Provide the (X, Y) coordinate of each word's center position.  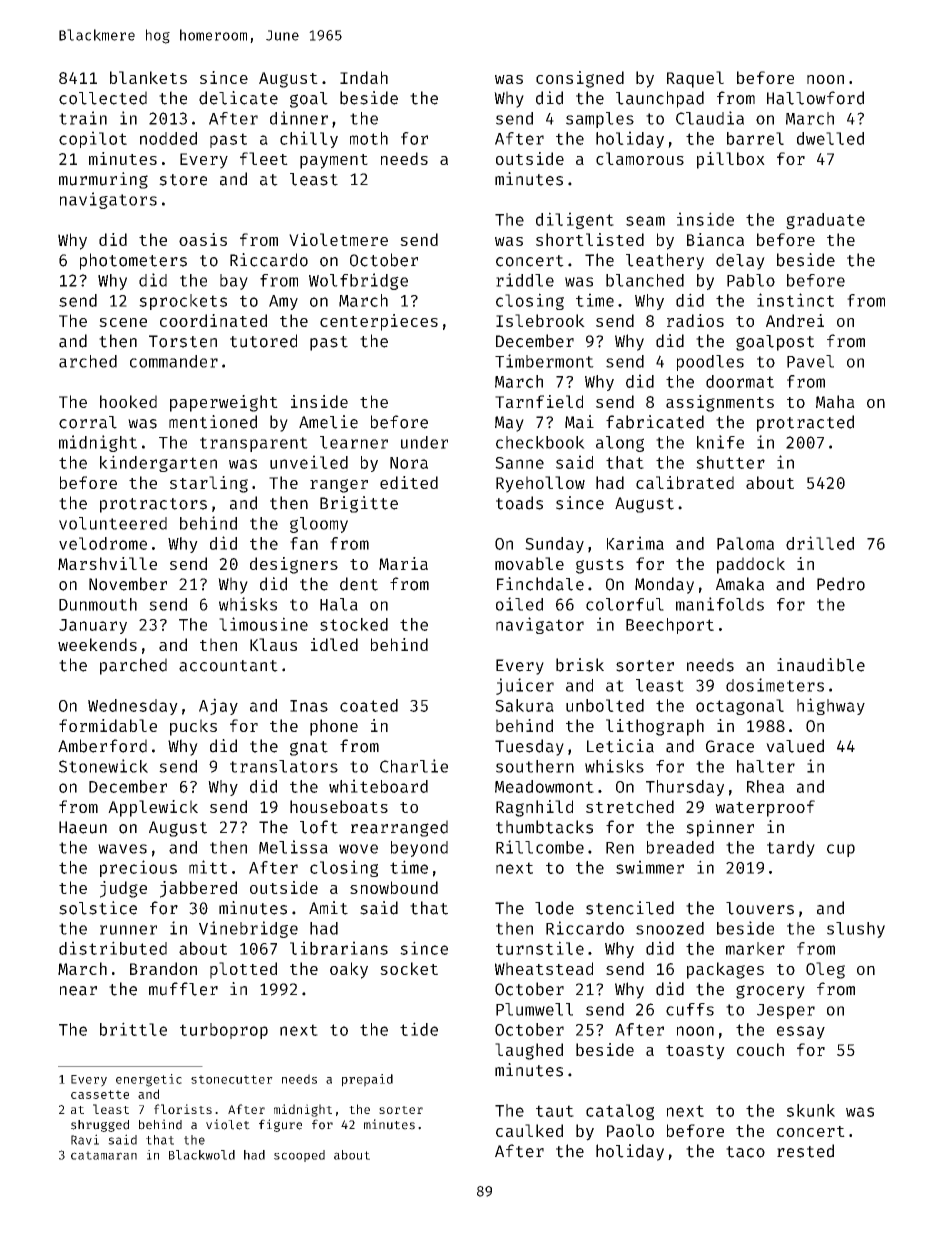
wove (358, 849)
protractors (153, 505)
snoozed (670, 928)
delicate (238, 98)
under (424, 442)
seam (645, 221)
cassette (100, 1094)
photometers (133, 261)
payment (334, 161)
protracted (805, 423)
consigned (580, 79)
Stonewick (103, 766)
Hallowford (815, 98)
